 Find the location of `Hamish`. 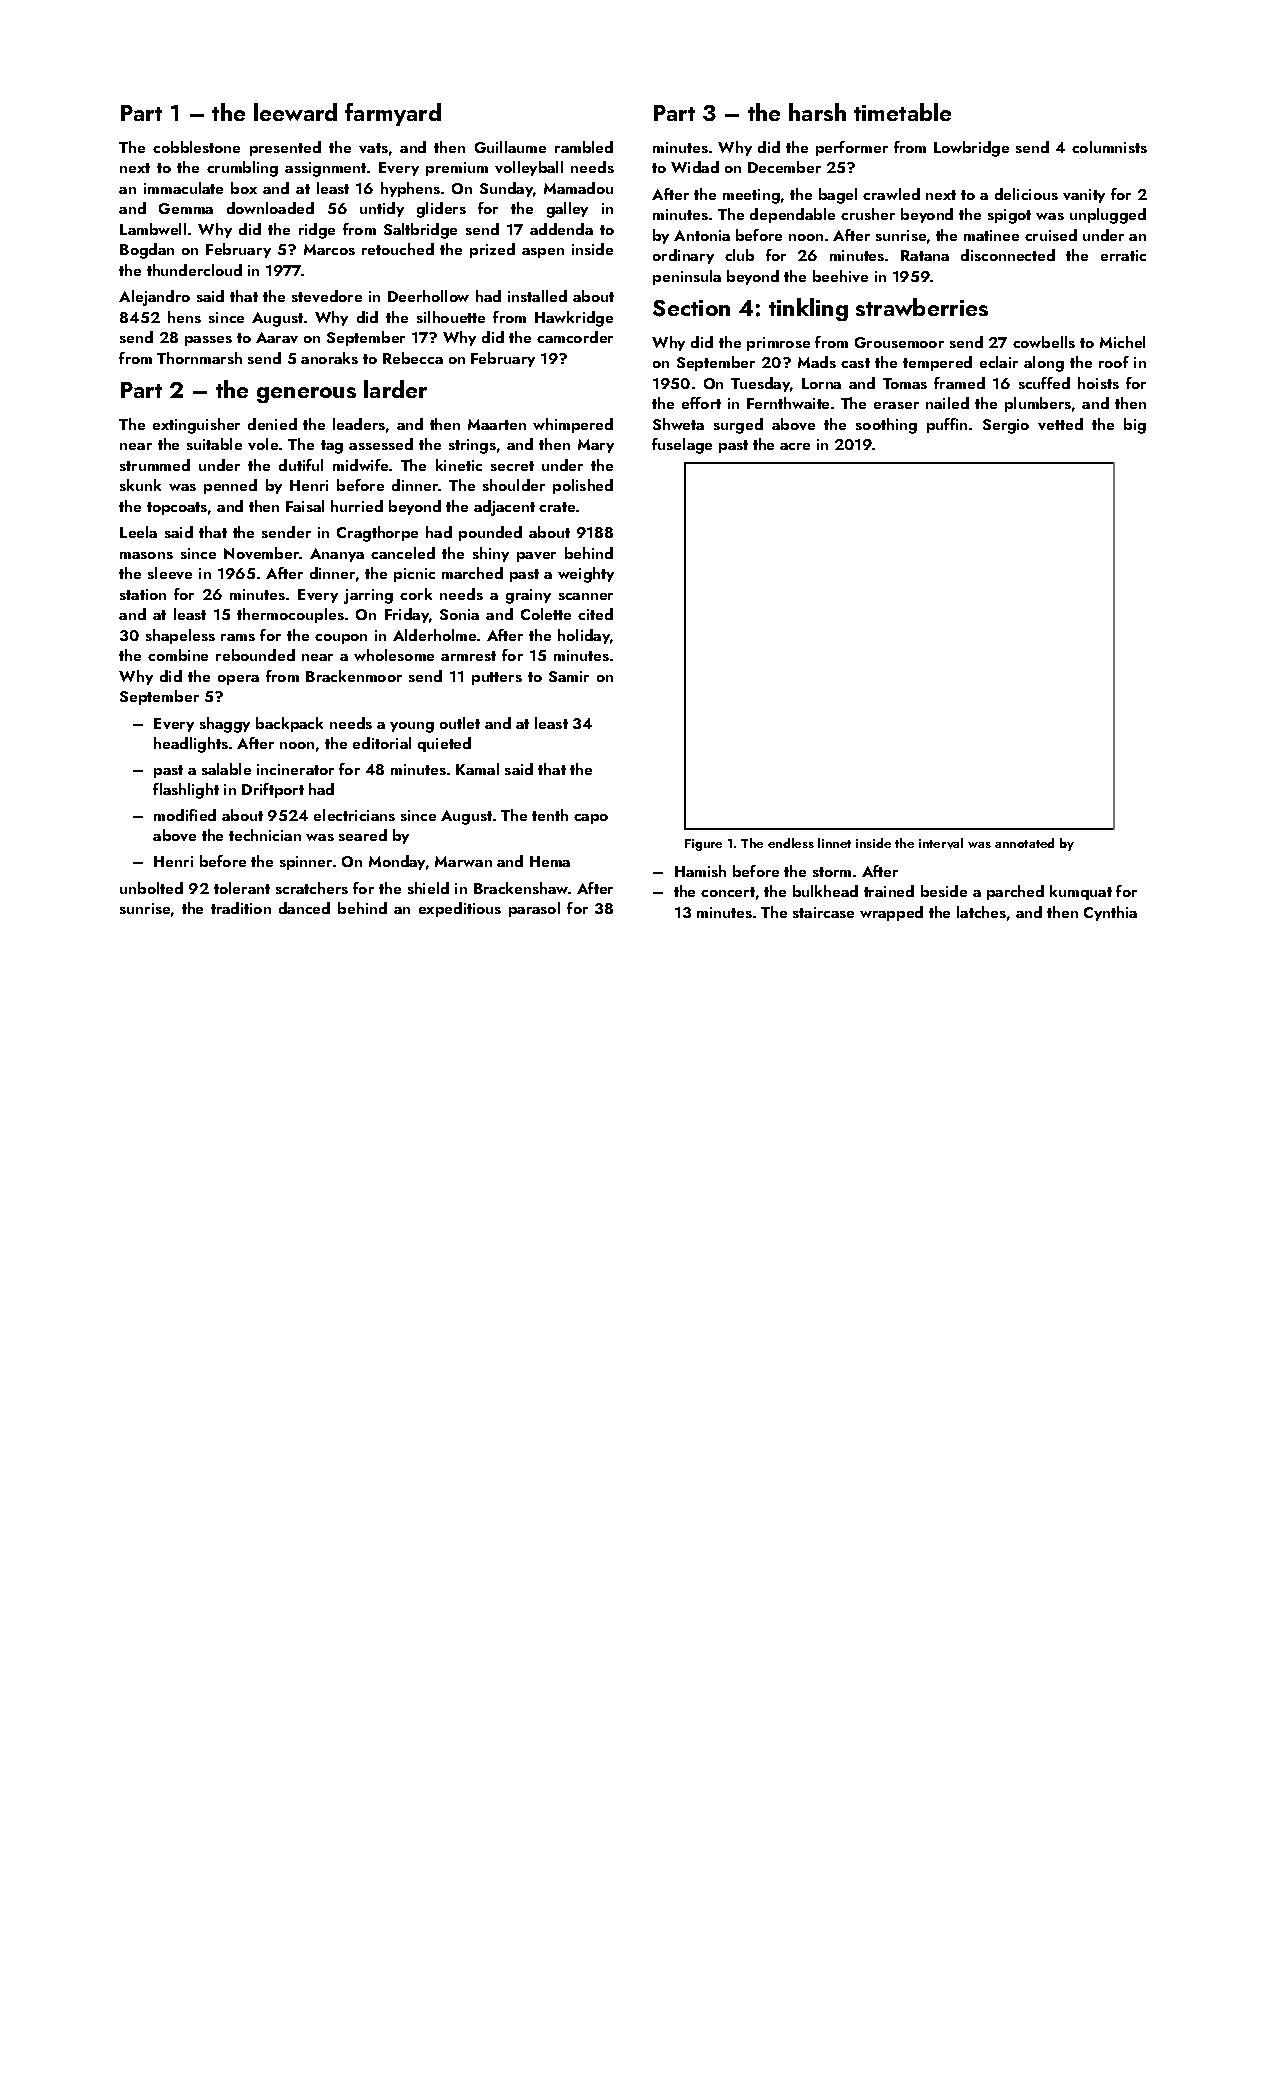

Hamish is located at coordinates (700, 871).
